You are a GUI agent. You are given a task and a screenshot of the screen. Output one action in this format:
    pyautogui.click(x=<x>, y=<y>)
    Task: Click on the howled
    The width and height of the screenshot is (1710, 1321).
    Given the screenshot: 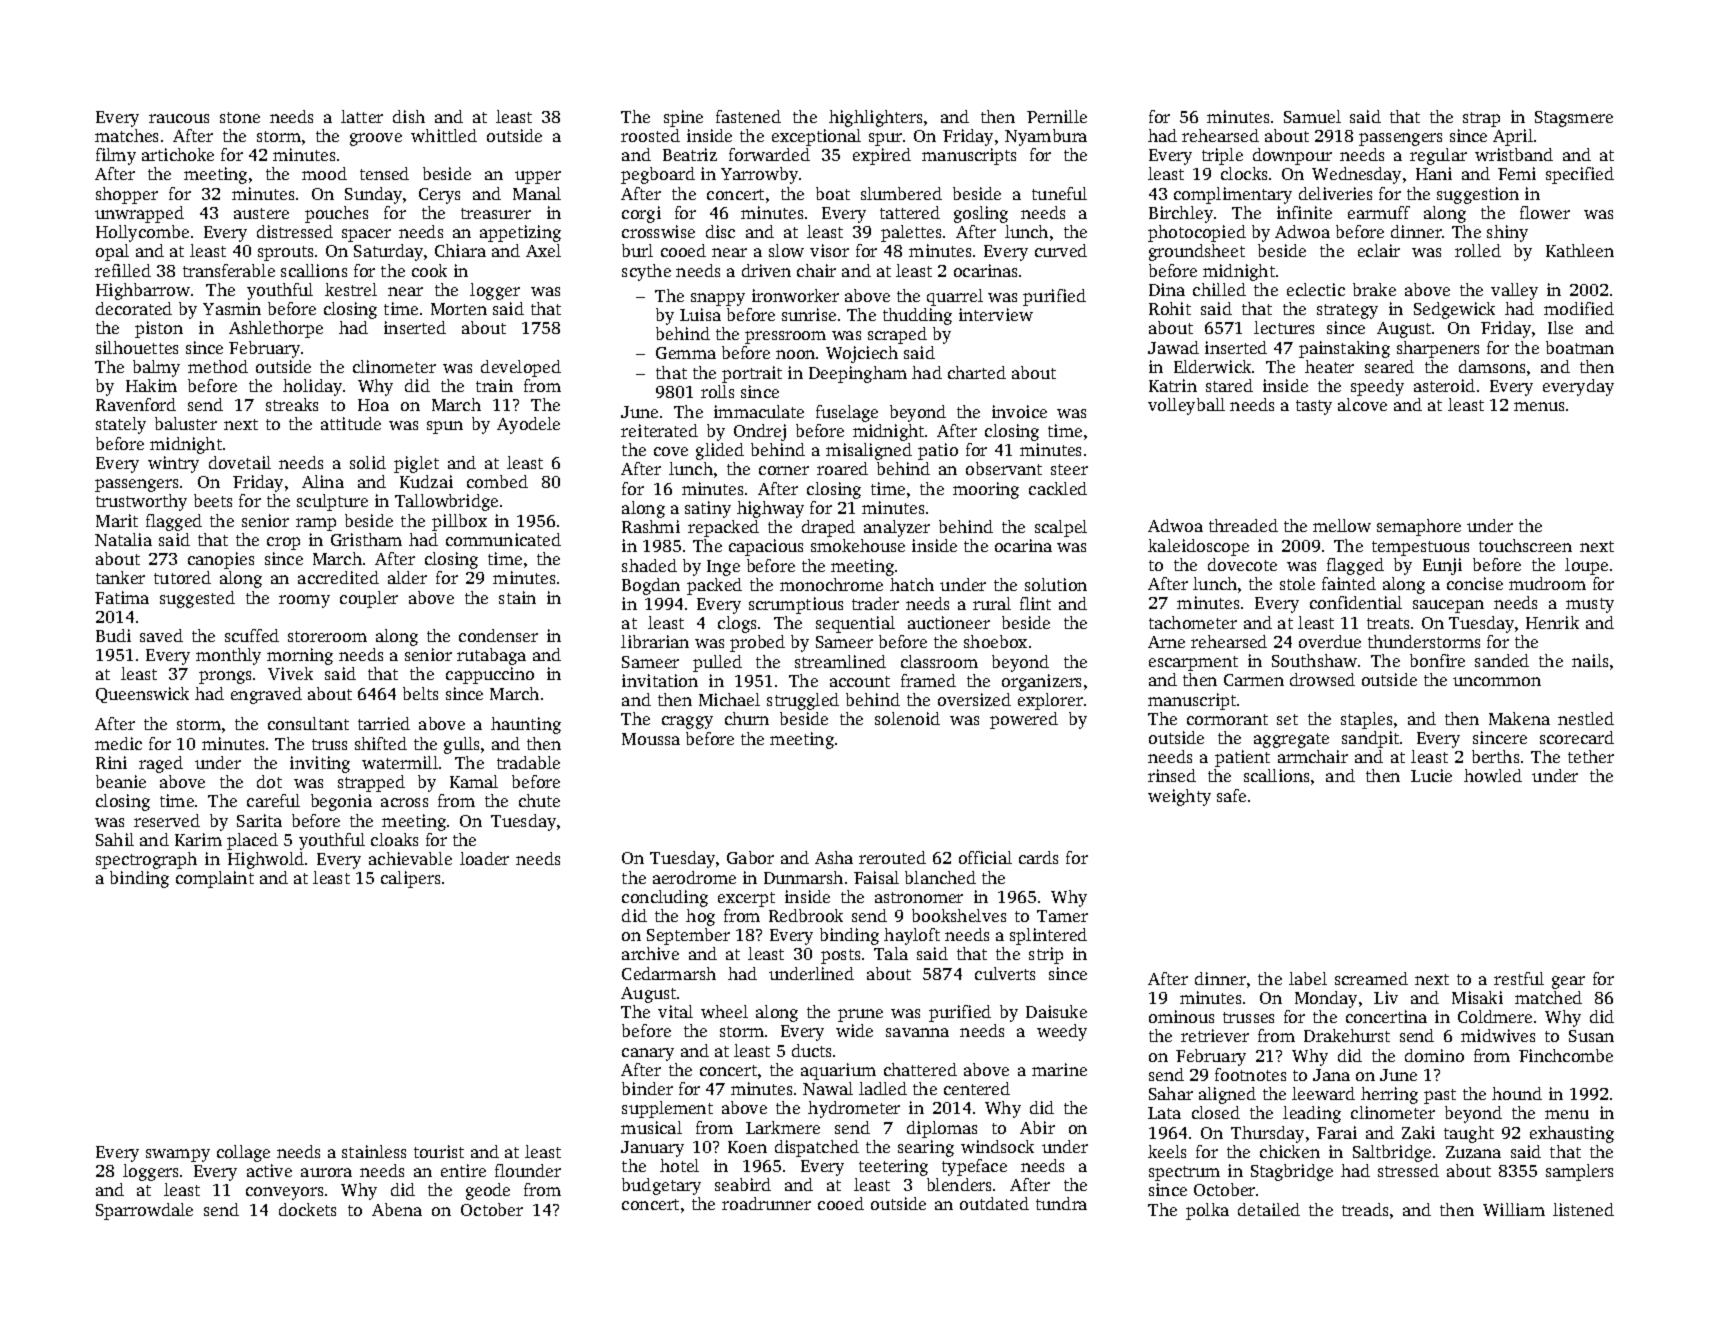 What is the action you would take?
    pyautogui.click(x=1493, y=775)
